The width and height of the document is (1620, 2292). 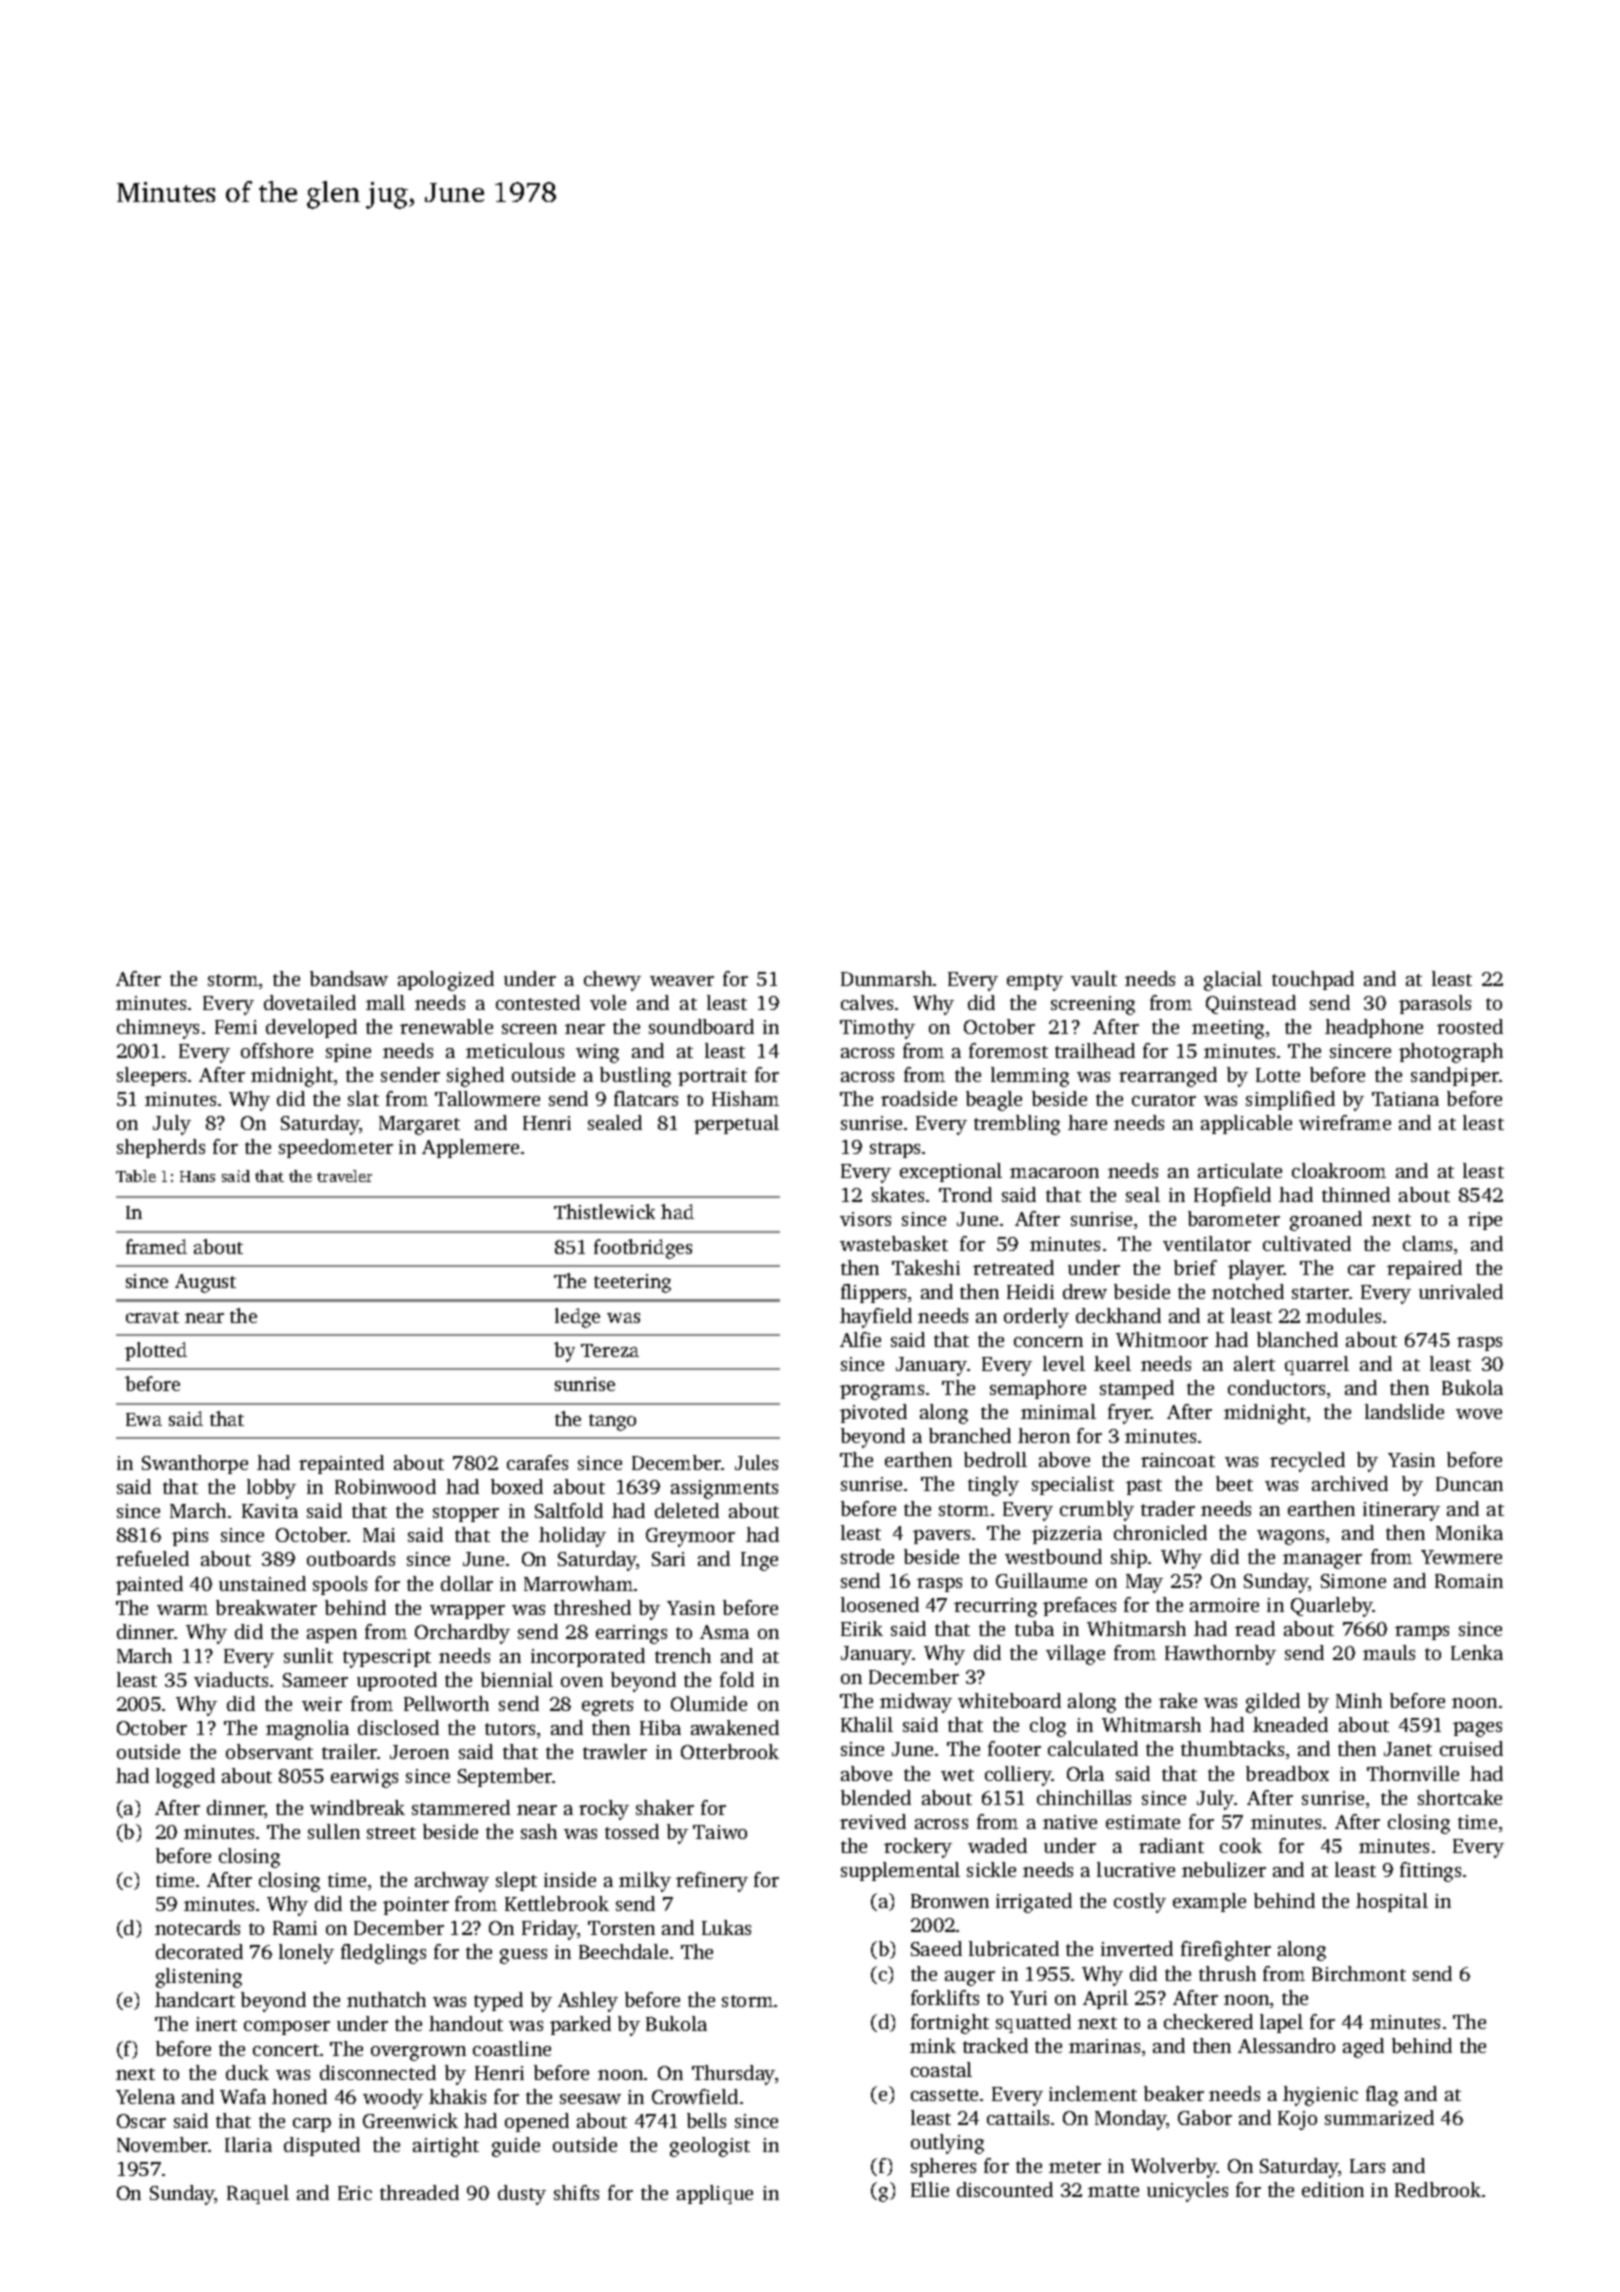 I want to click on bandsaw, so click(x=349, y=978).
